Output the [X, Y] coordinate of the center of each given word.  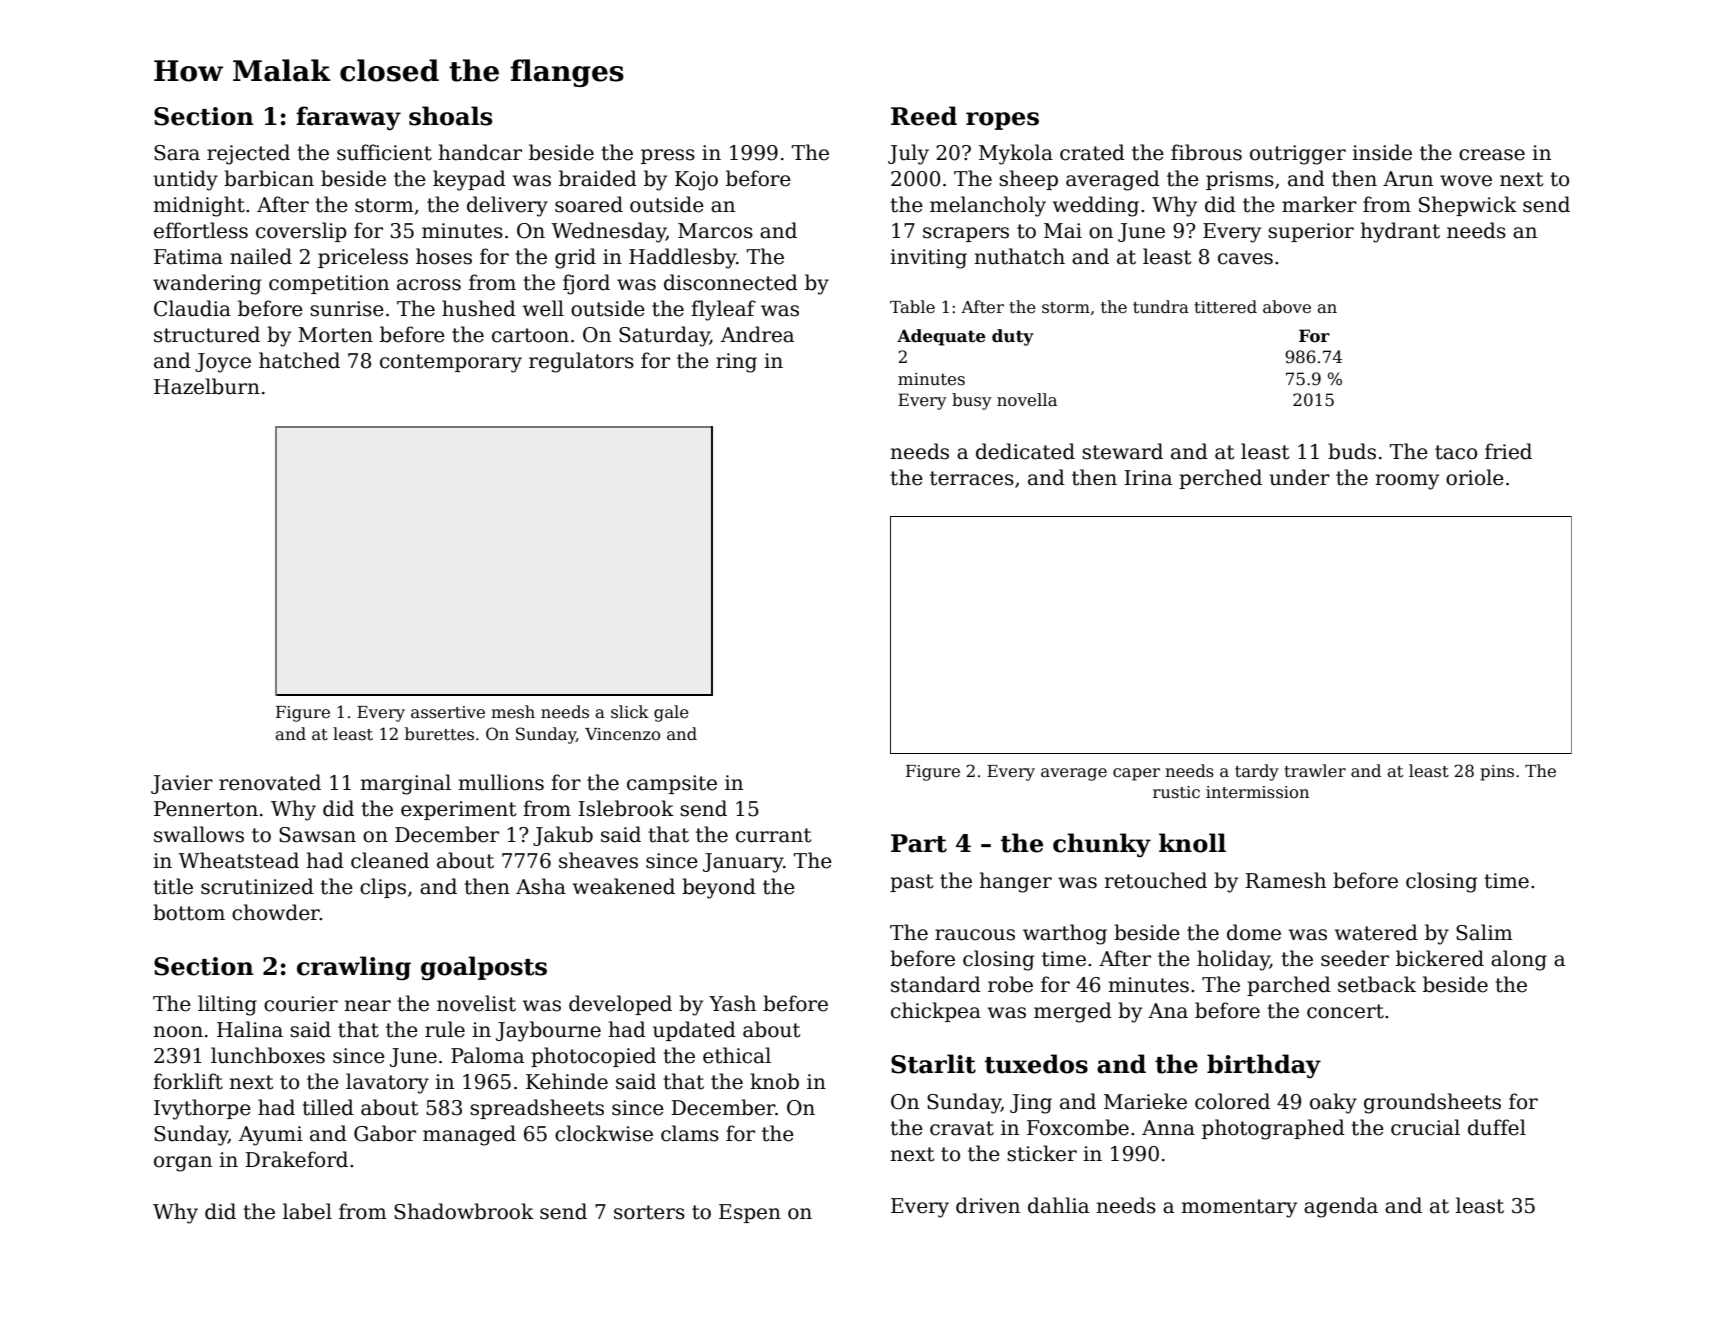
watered [1376, 932]
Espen [750, 1213]
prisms [1240, 180]
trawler [1315, 771]
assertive [448, 712]
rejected [248, 154]
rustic [1176, 792]
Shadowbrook [464, 1211]
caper [1136, 774]
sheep [1028, 180]
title [173, 886]
